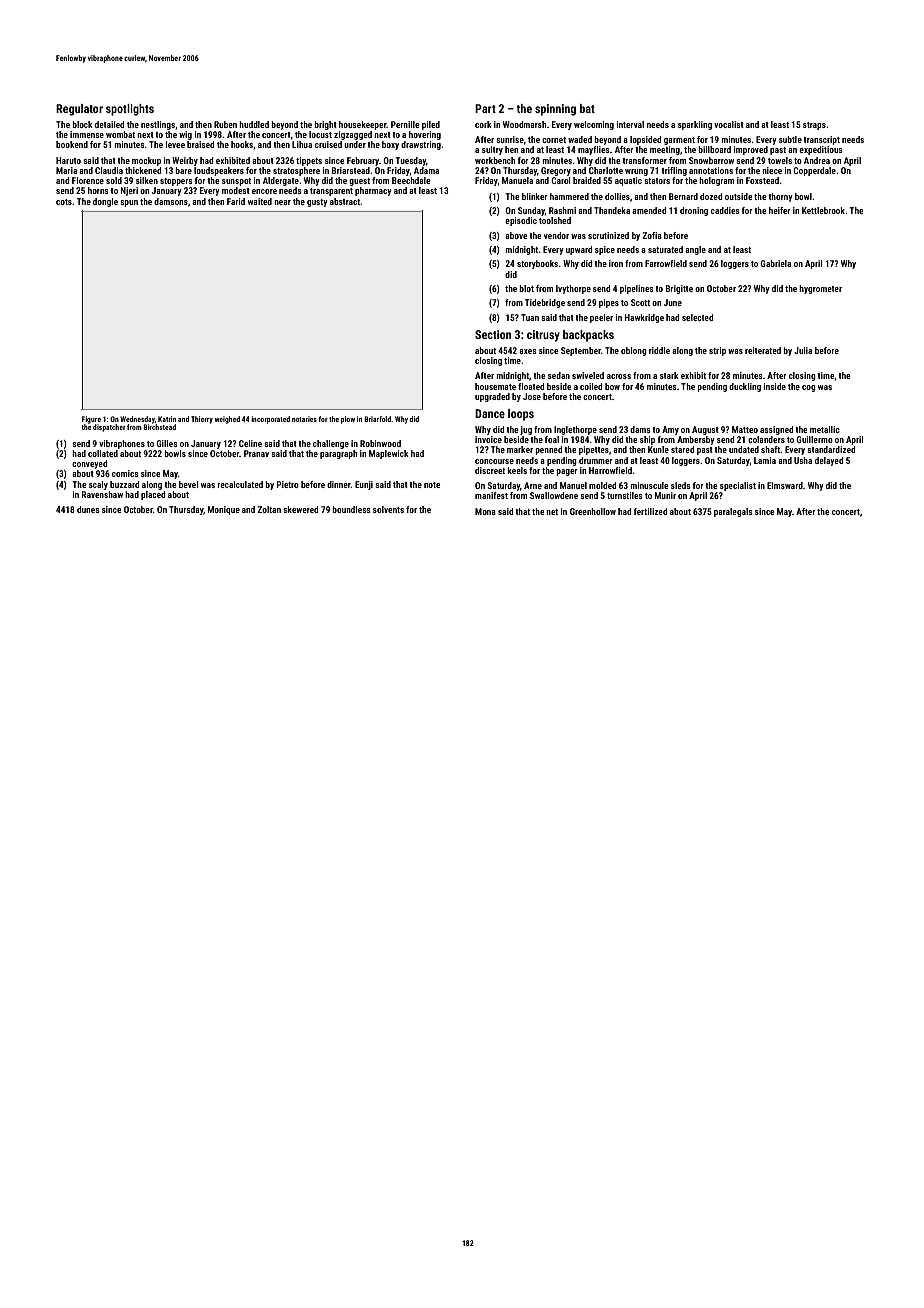 The image size is (924, 1308). What do you see at coordinates (91, 420) in the document?
I see `Figure` at bounding box center [91, 420].
